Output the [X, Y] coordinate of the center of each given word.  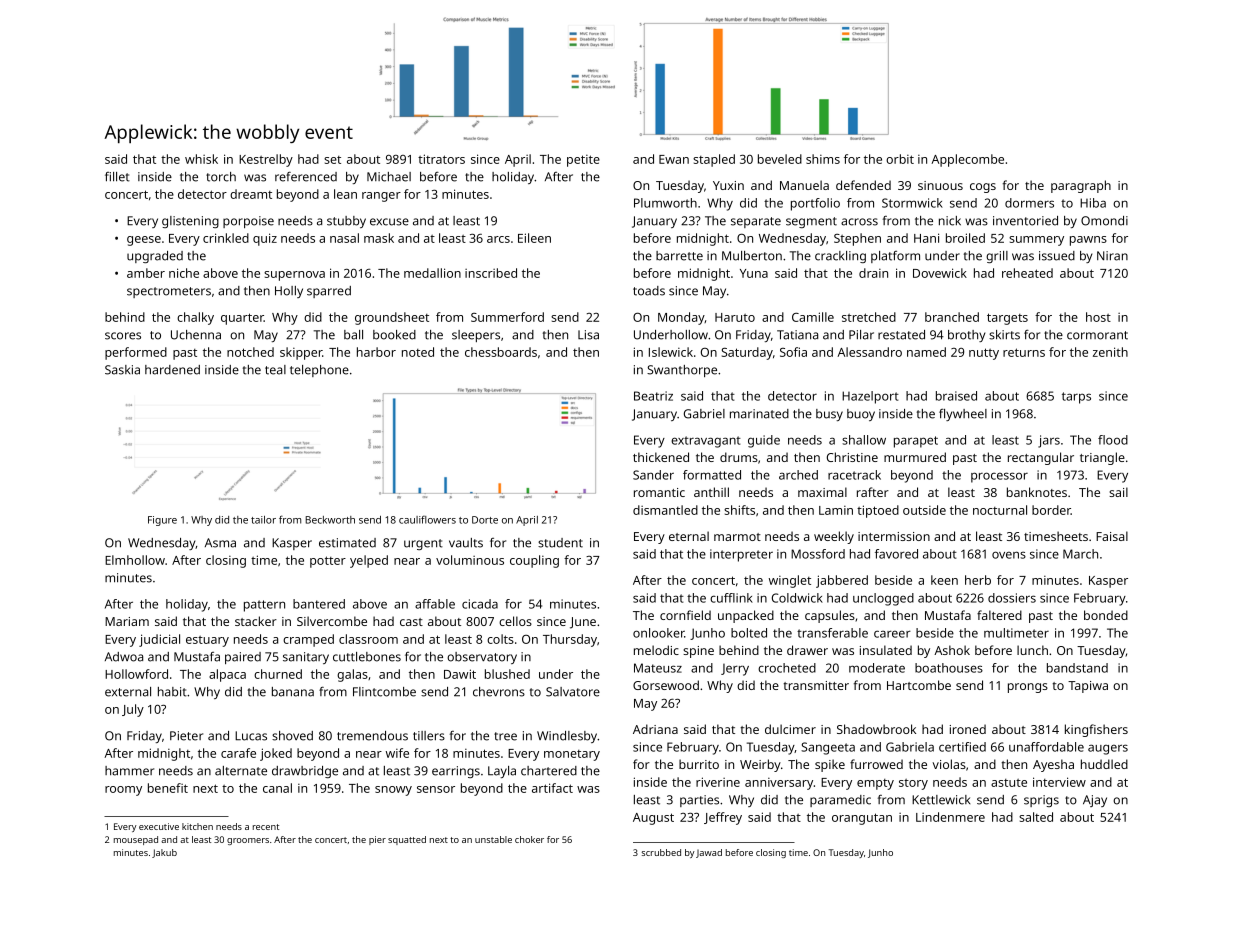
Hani [926, 238]
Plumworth [665, 203]
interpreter [741, 555]
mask [379, 238]
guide [764, 441]
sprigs [1041, 801]
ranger [381, 197]
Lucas [251, 736]
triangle [1102, 458]
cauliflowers [427, 519]
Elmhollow [135, 560]
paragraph [1081, 186]
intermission [894, 536]
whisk [201, 159]
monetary [572, 755]
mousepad [136, 840]
